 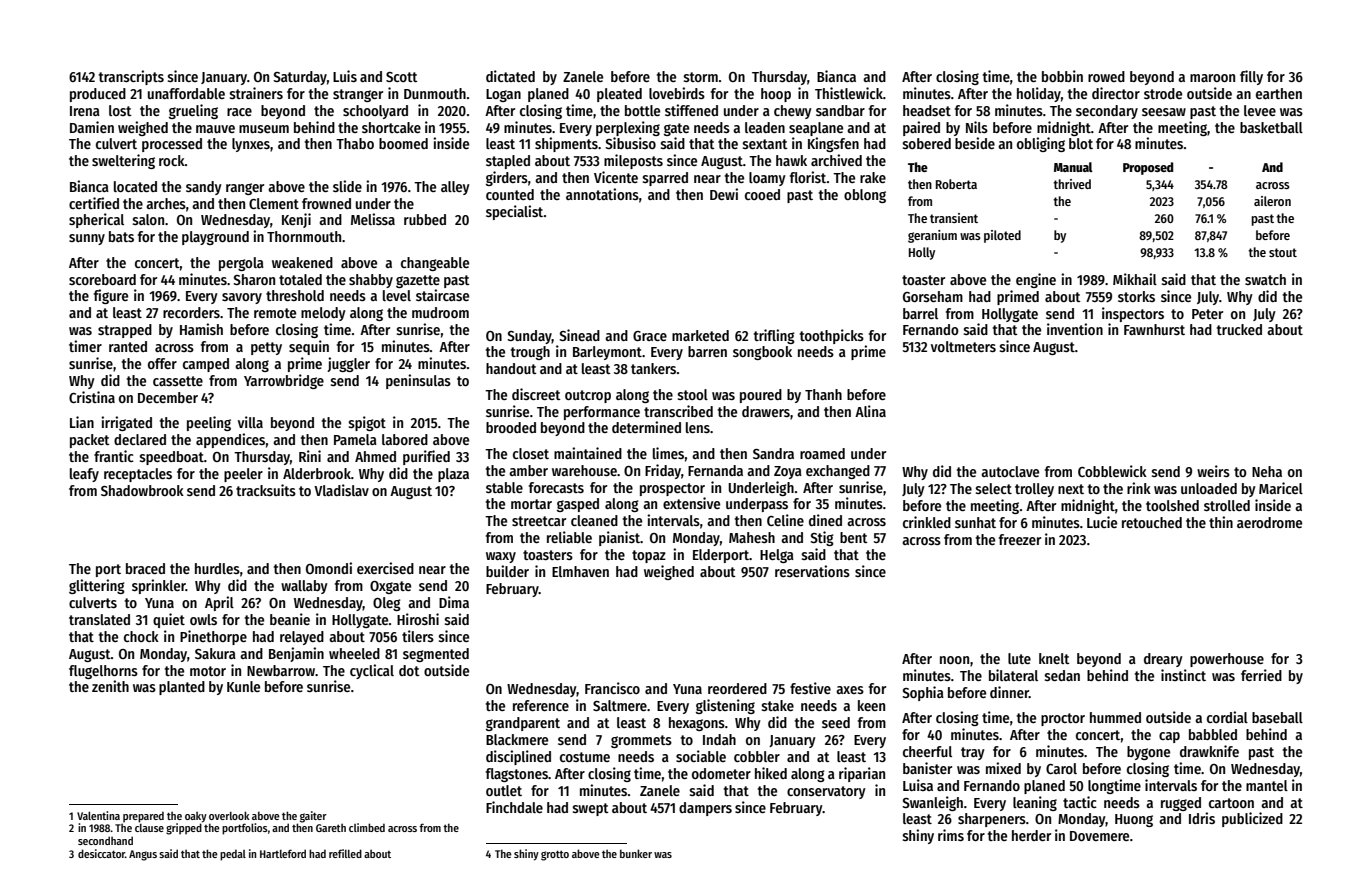 What do you see at coordinates (517, 739) in the page?
I see `Blackmere` at bounding box center [517, 739].
